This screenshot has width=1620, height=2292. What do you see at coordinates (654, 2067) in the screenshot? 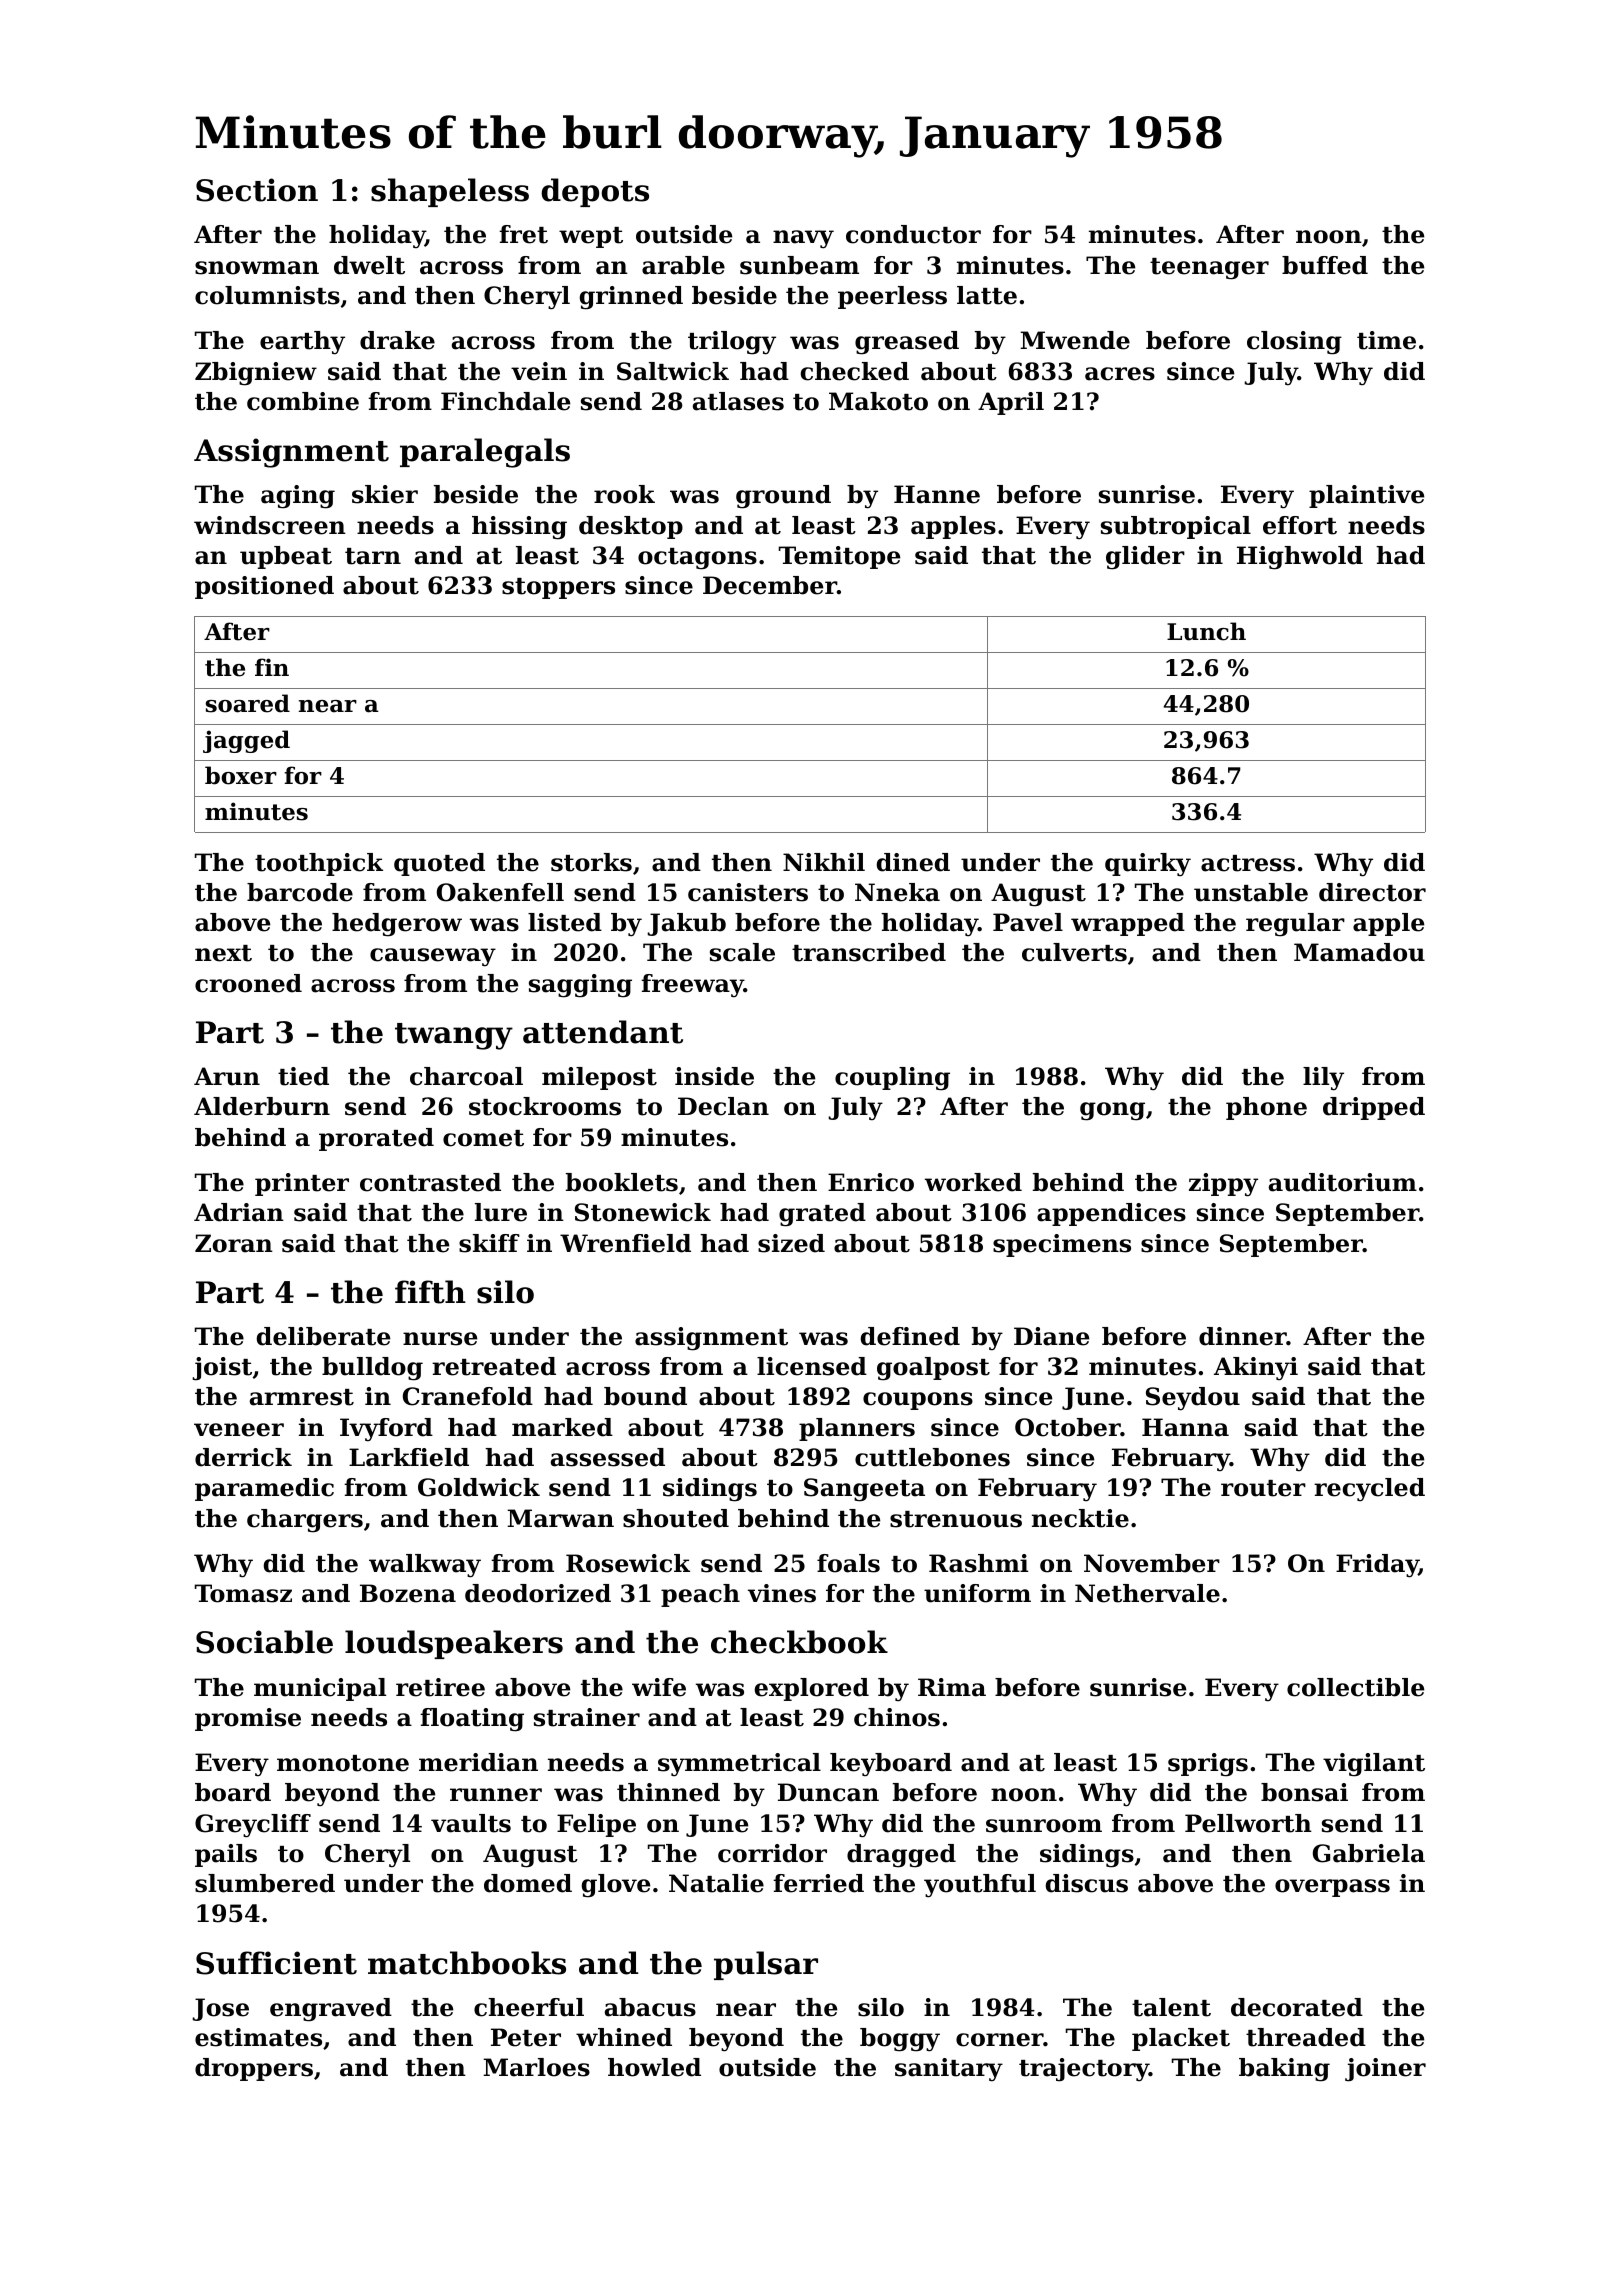
I see `howled` at bounding box center [654, 2067].
